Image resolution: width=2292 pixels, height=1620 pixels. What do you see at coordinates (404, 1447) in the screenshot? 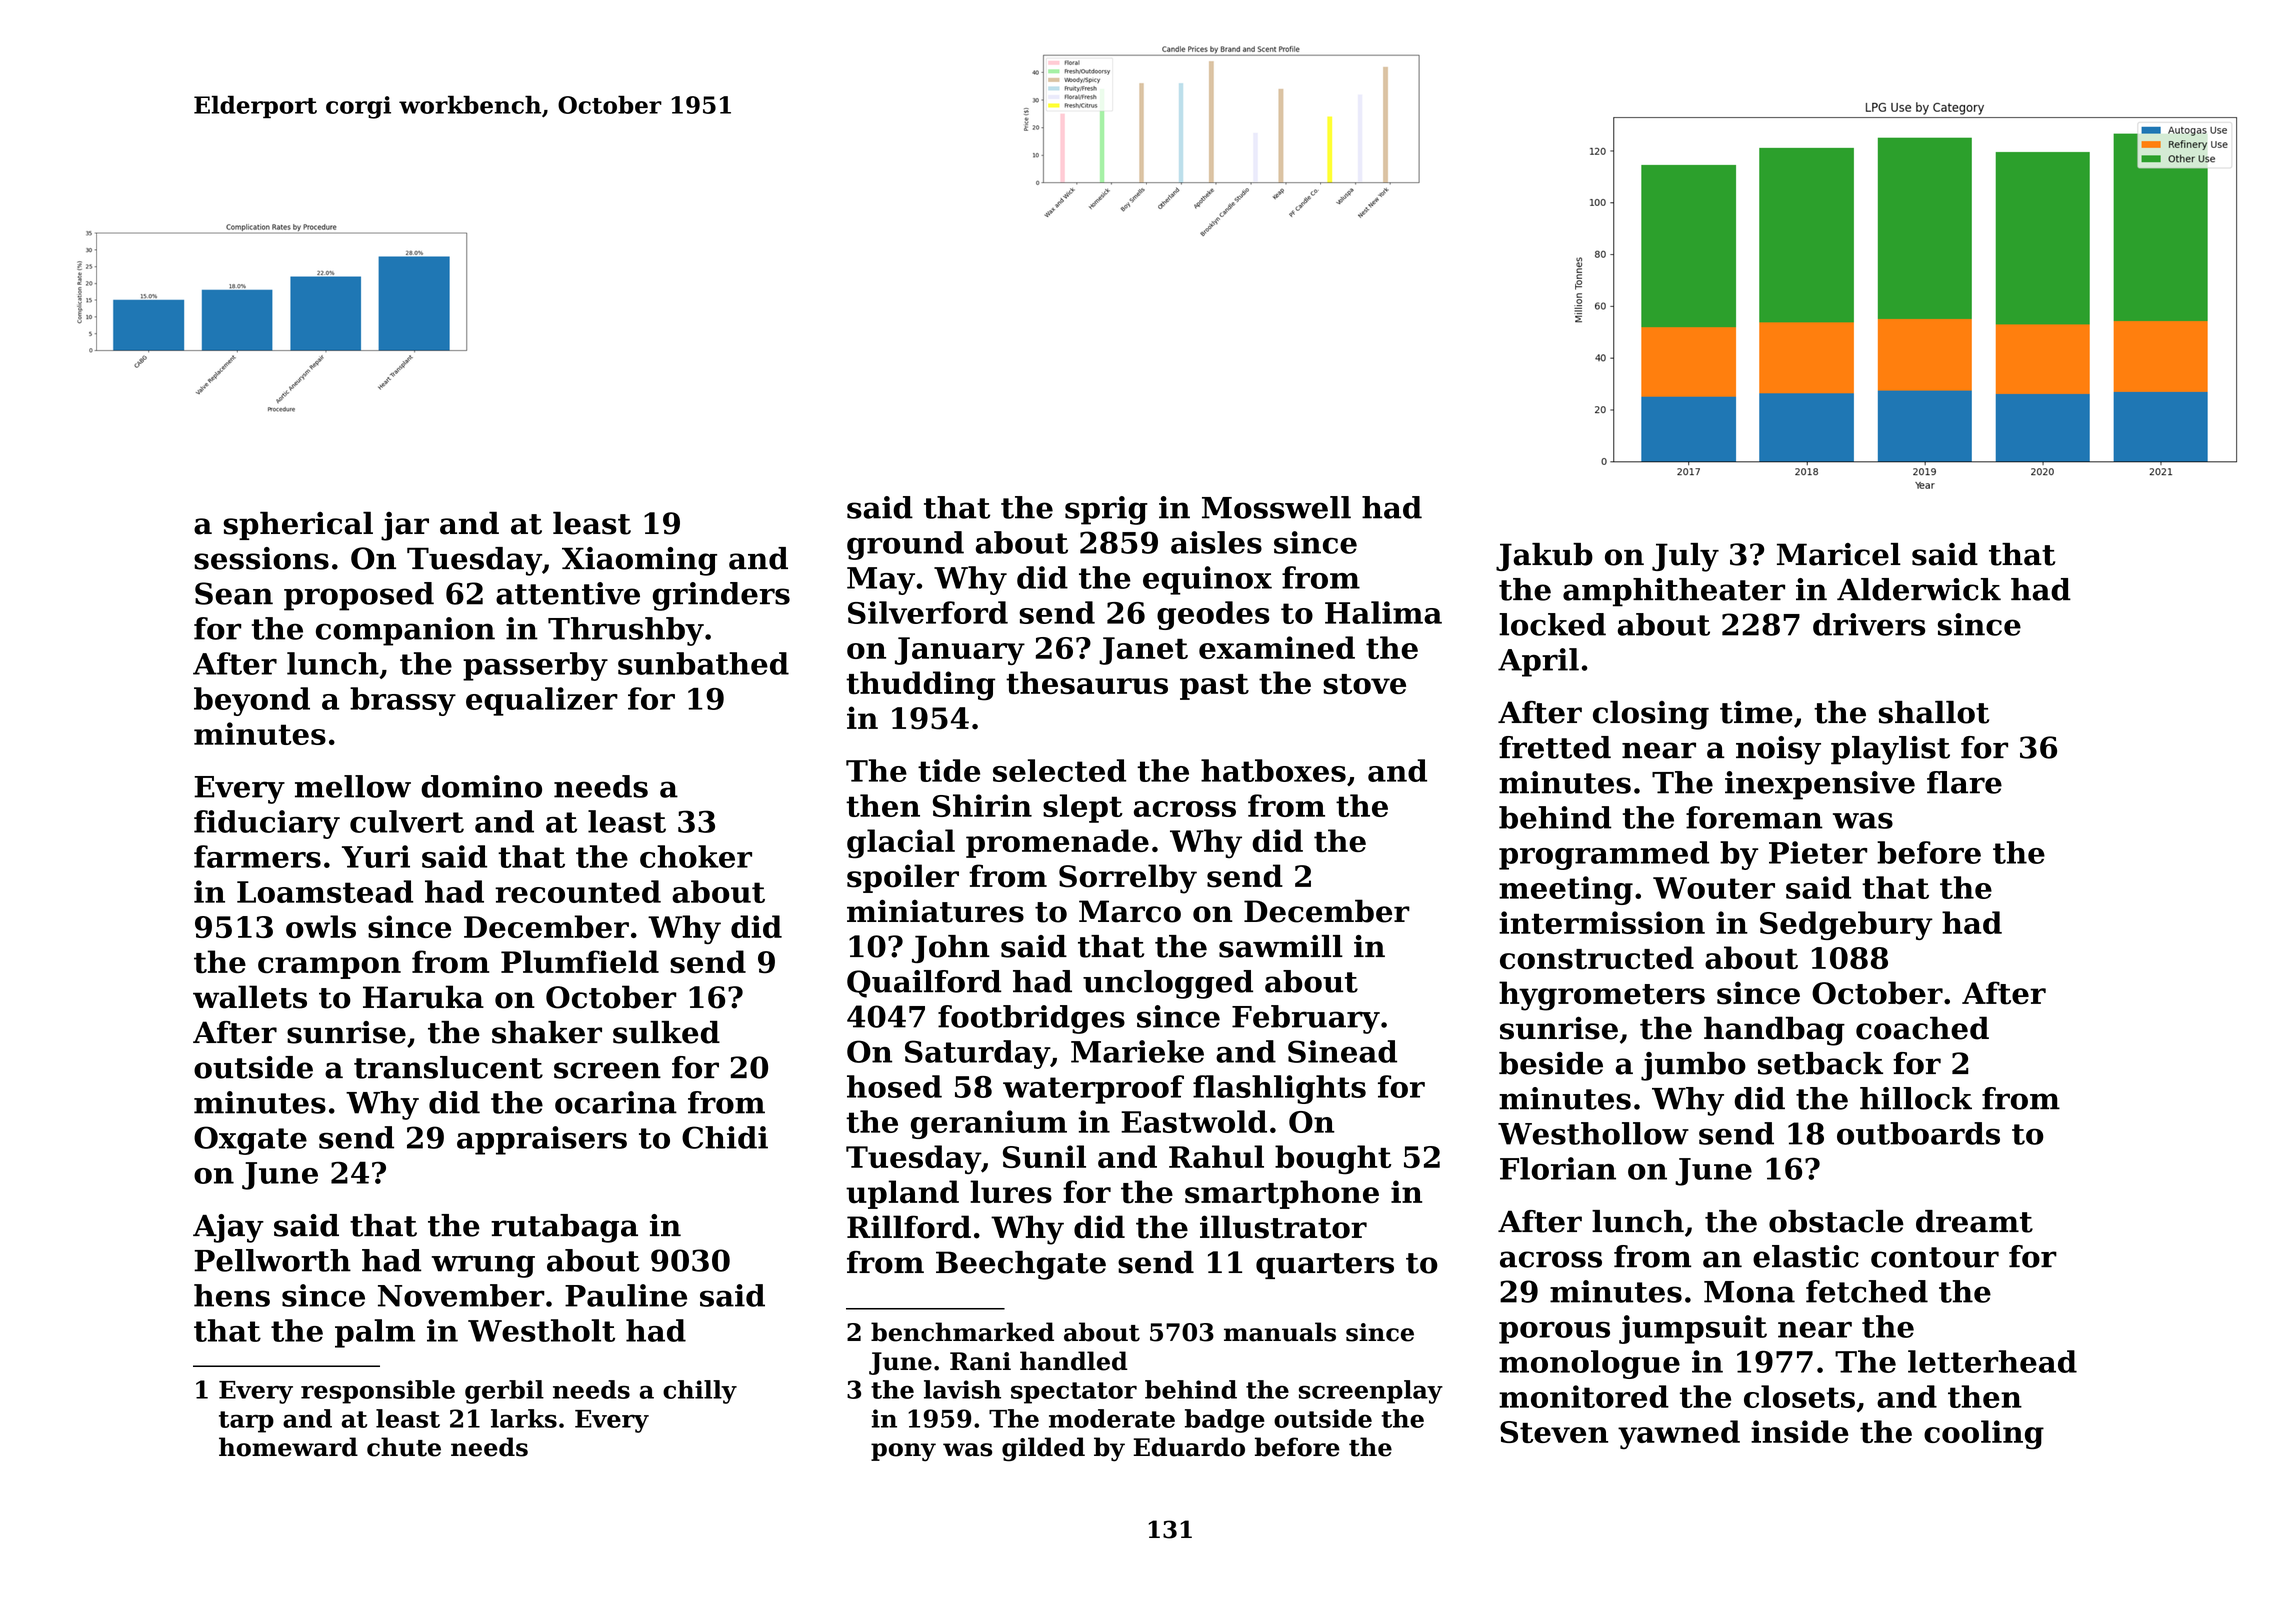
I see `chute` at bounding box center [404, 1447].
